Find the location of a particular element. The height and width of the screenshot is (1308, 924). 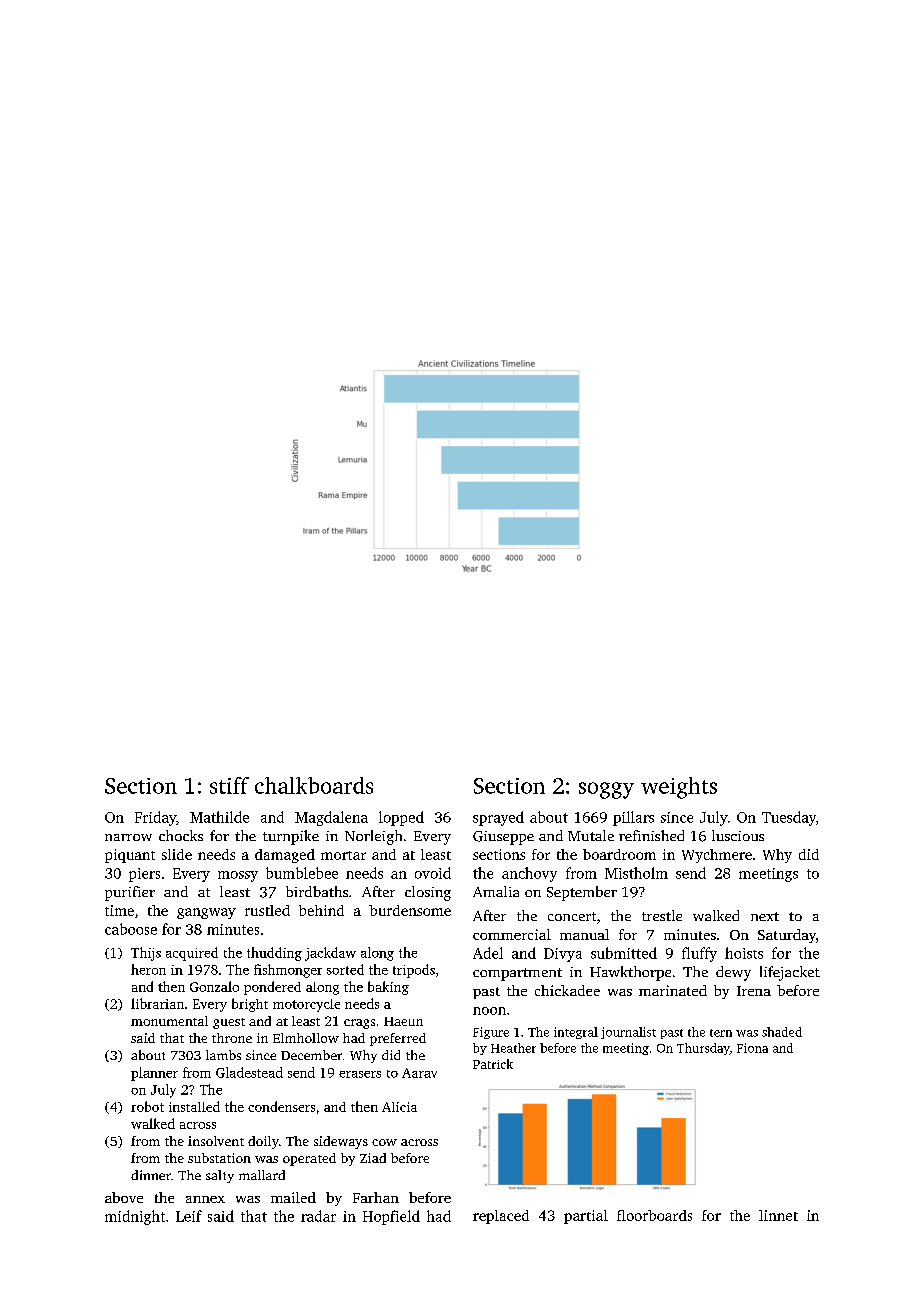

planner is located at coordinates (154, 1074).
